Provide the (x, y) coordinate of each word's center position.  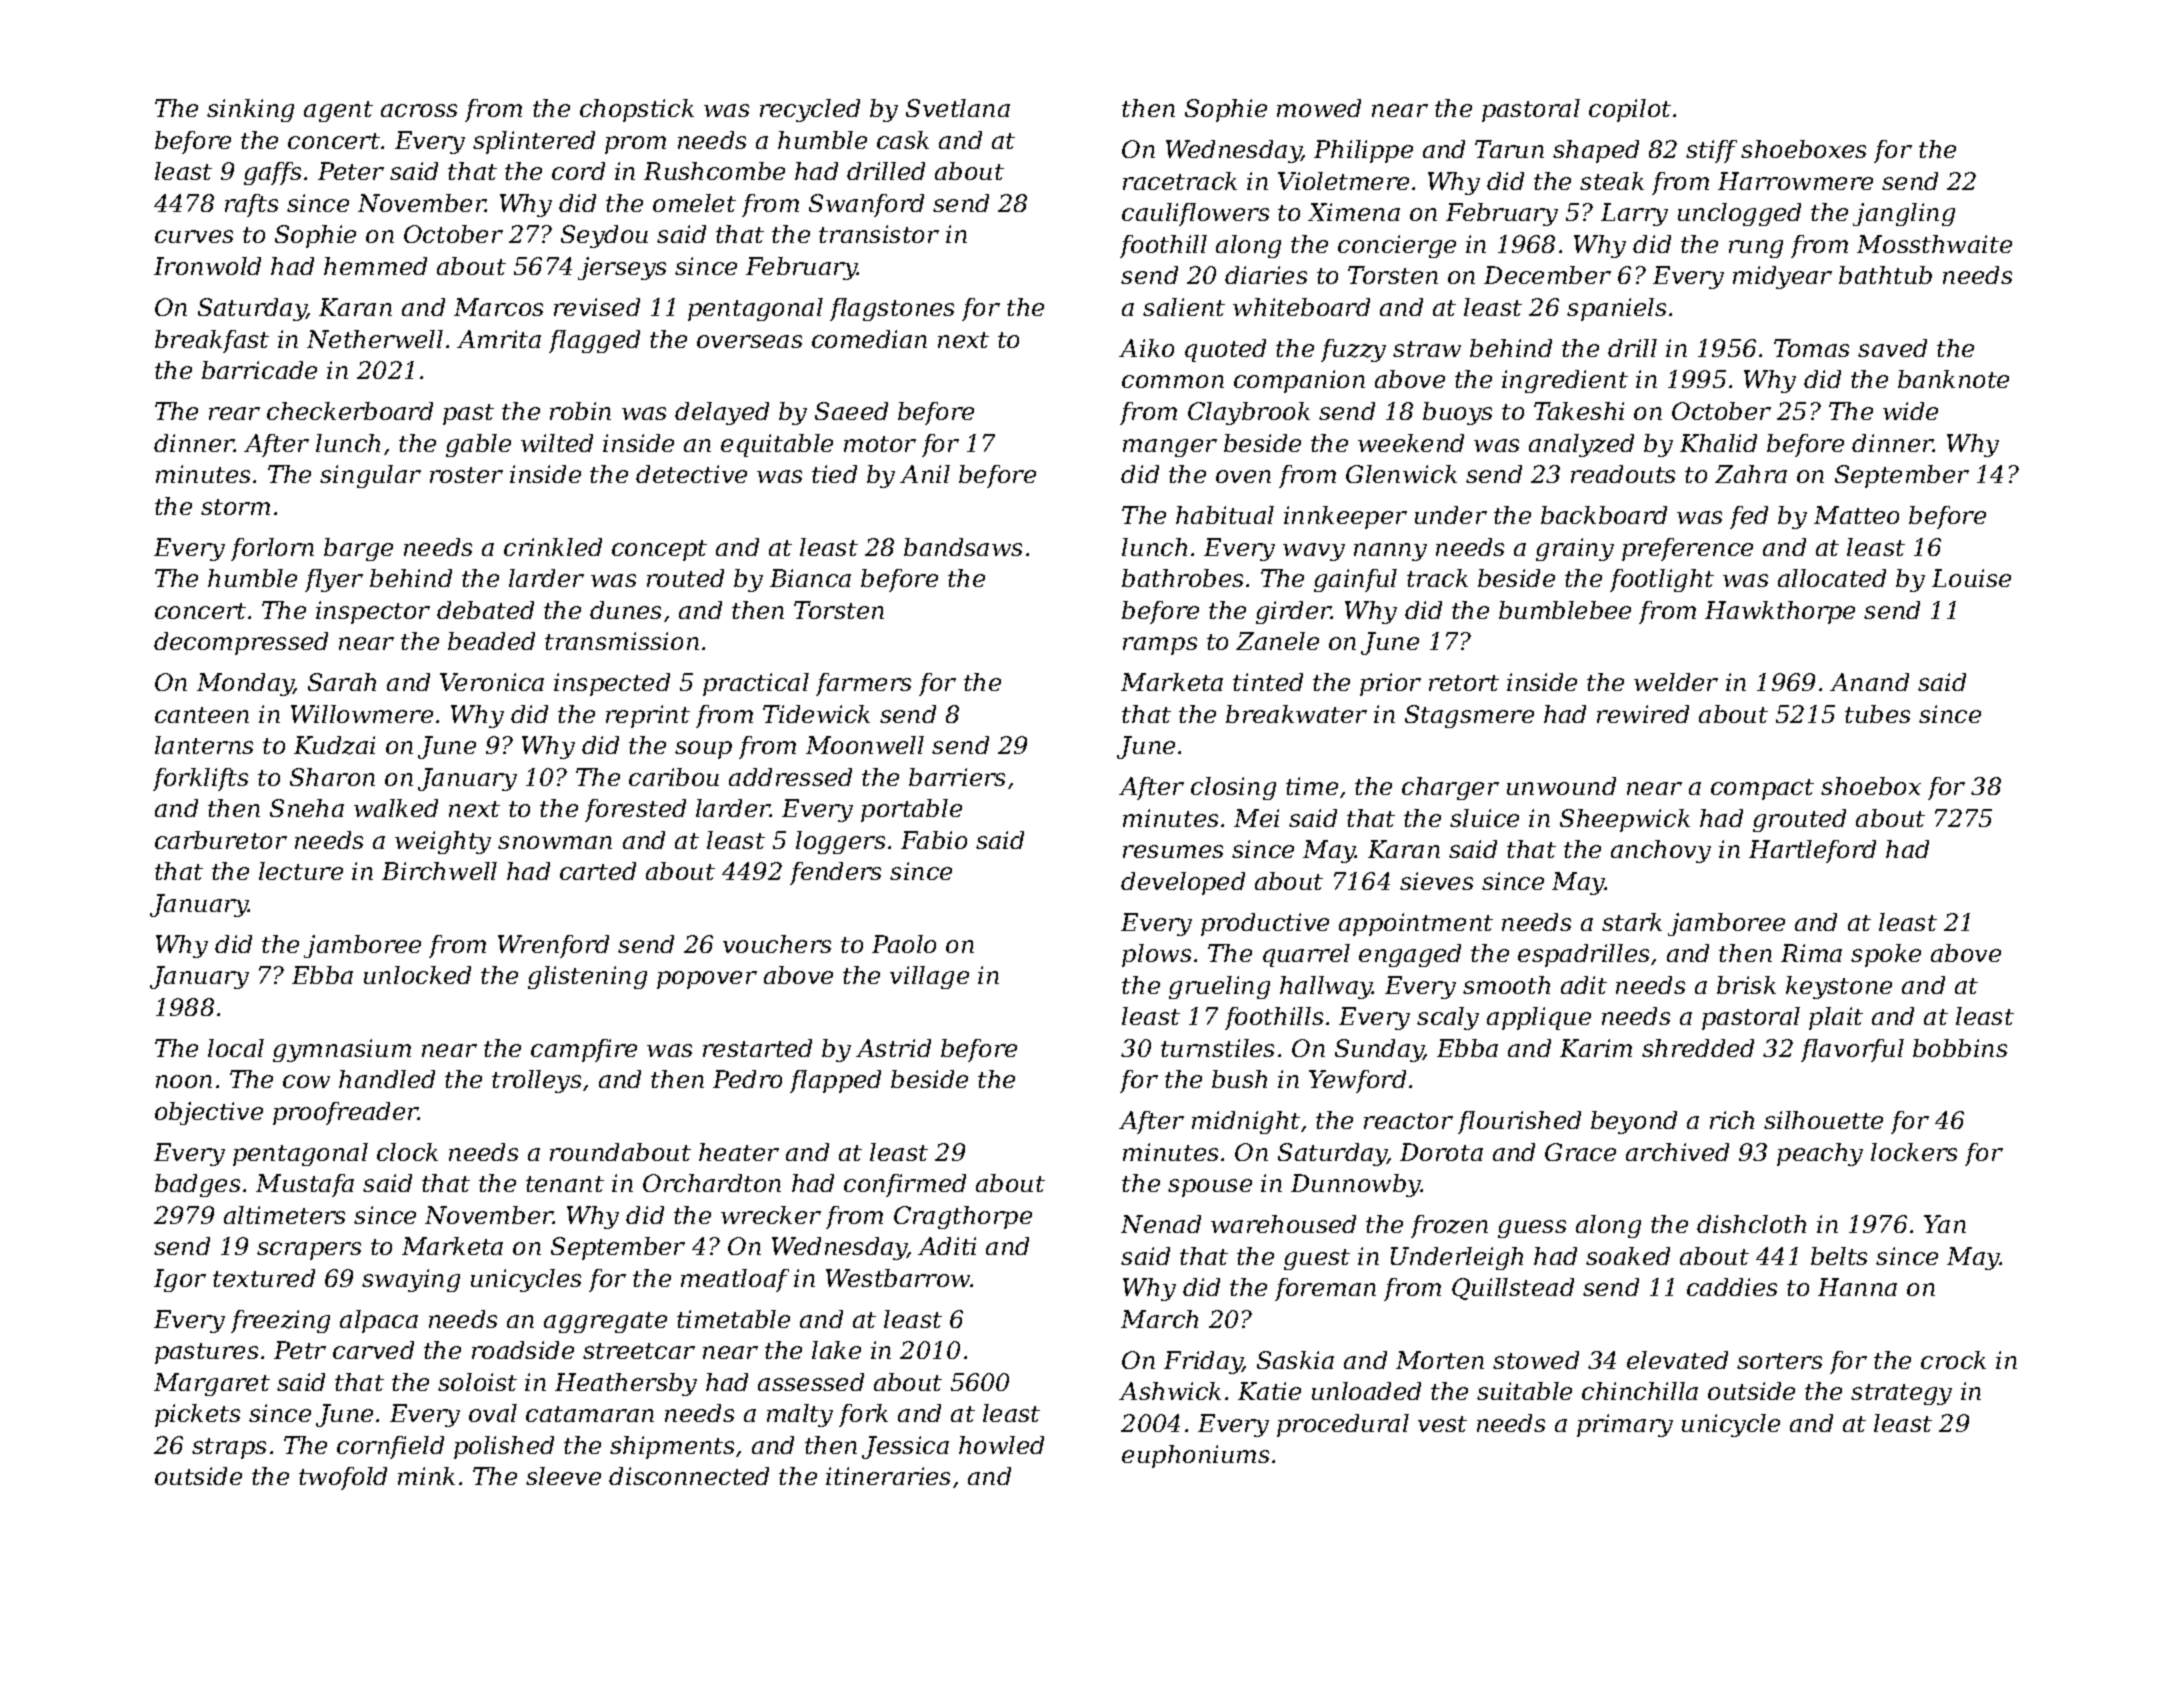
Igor (180, 1280)
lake (836, 1350)
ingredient (1565, 381)
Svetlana (958, 108)
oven (1243, 476)
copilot (1630, 110)
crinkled (553, 547)
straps (229, 1448)
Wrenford (553, 946)
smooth (1506, 985)
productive (1265, 924)
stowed (1536, 1360)
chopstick (637, 110)
